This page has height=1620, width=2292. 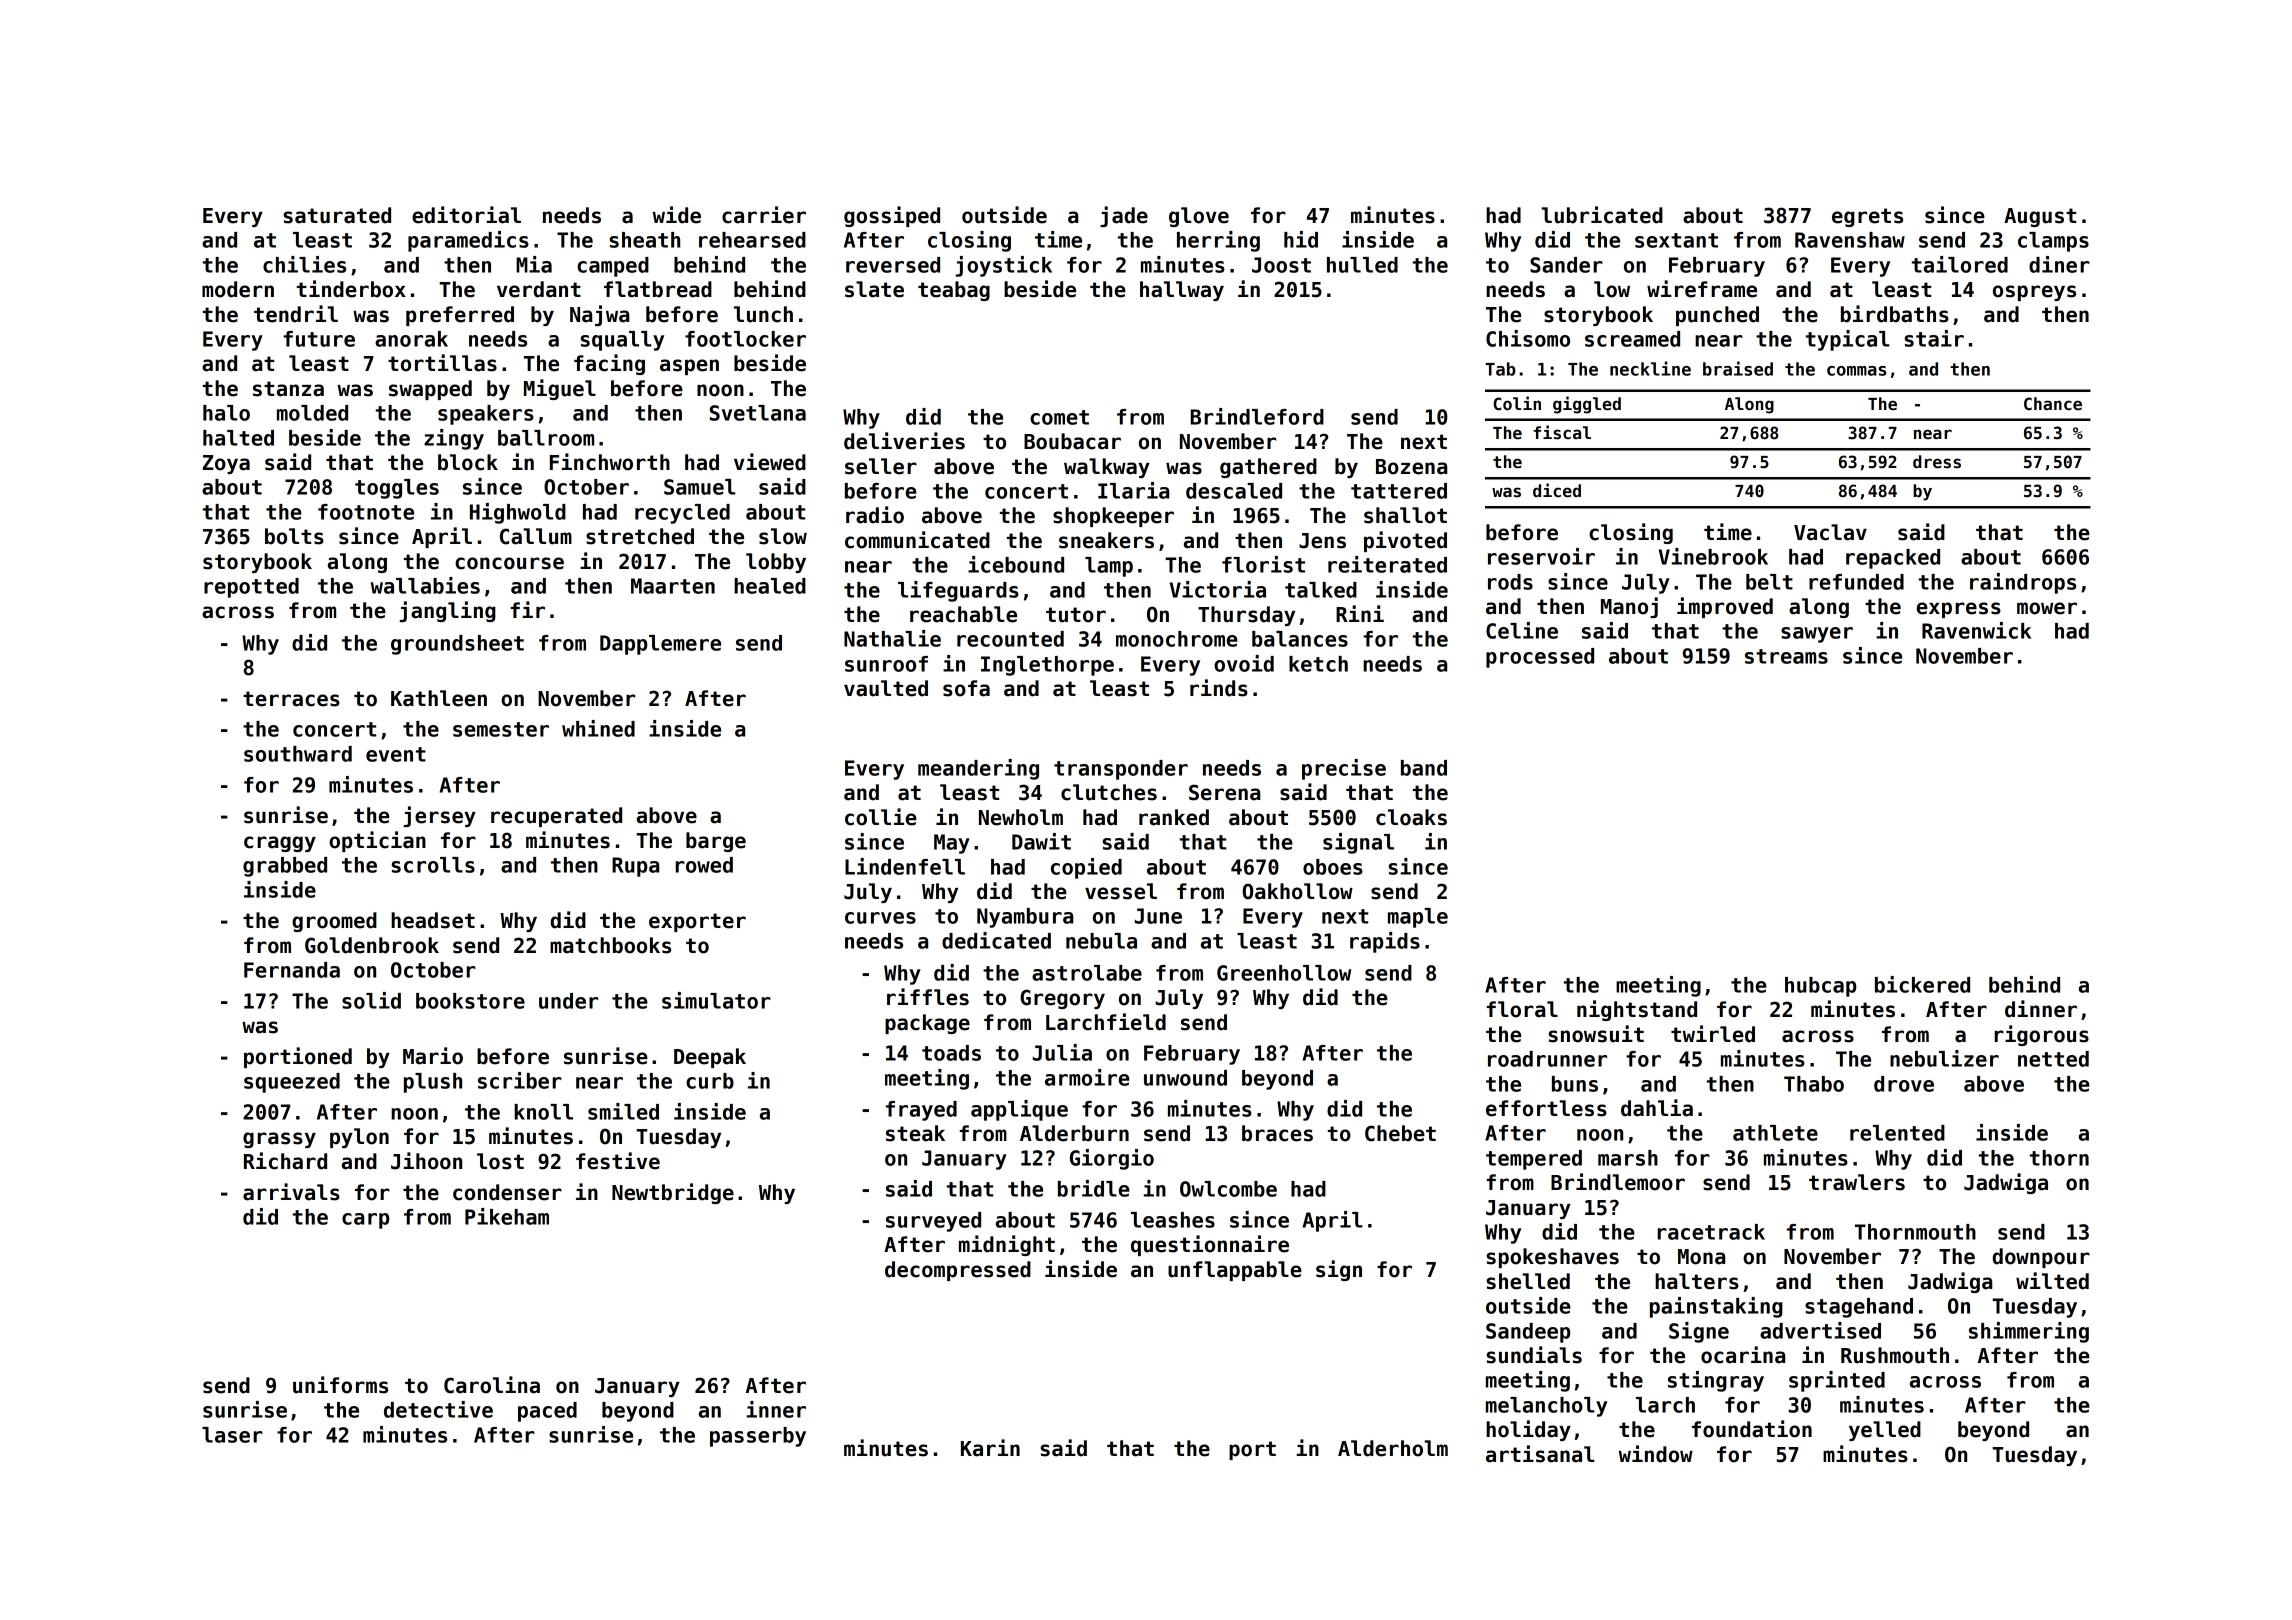 What do you see at coordinates (1522, 630) in the page?
I see `Celine` at bounding box center [1522, 630].
